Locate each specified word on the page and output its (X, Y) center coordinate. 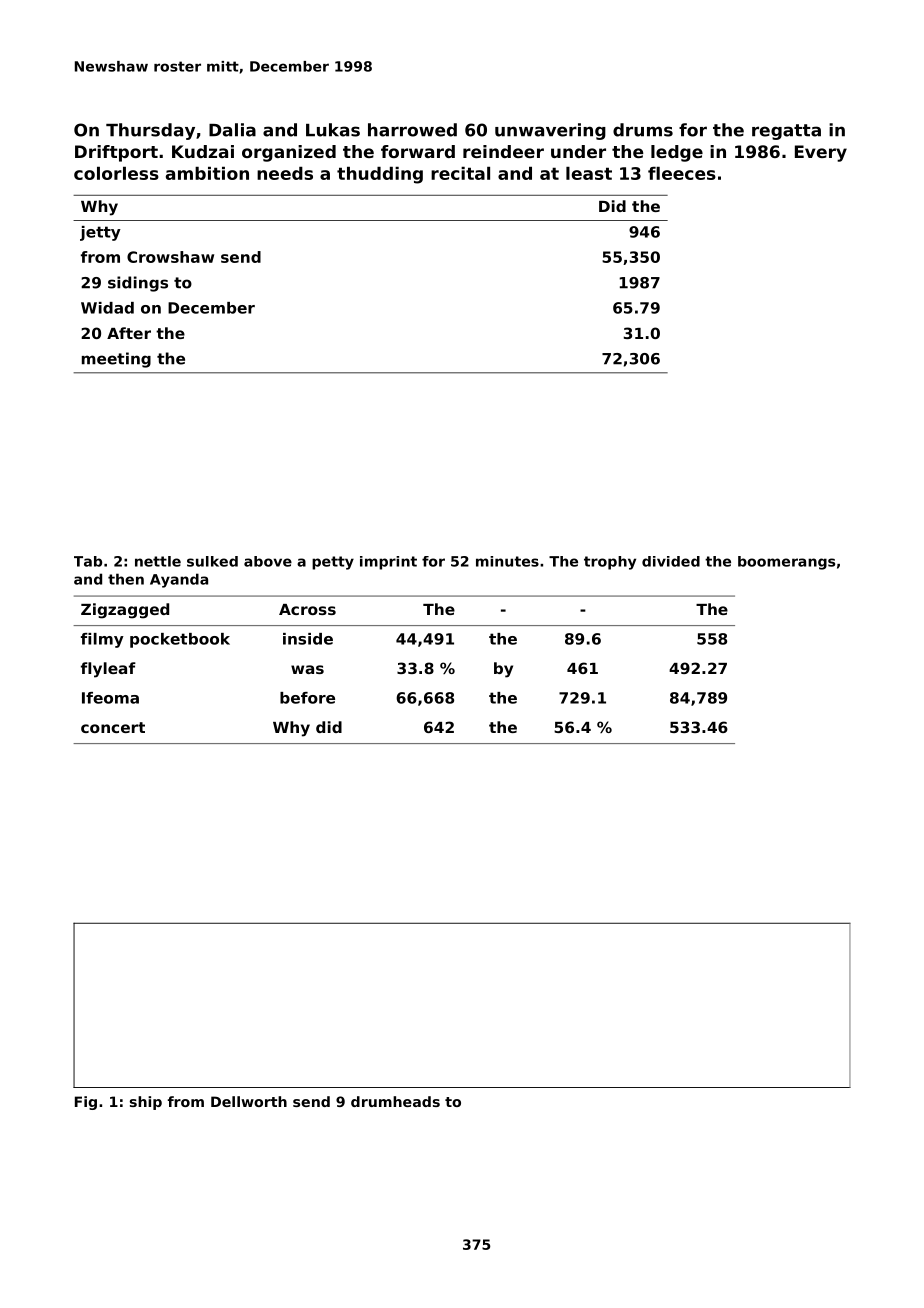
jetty (100, 233)
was (307, 669)
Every (821, 153)
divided (671, 561)
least (589, 173)
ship (146, 1103)
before (307, 698)
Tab (88, 561)
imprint (388, 563)
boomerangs (786, 563)
